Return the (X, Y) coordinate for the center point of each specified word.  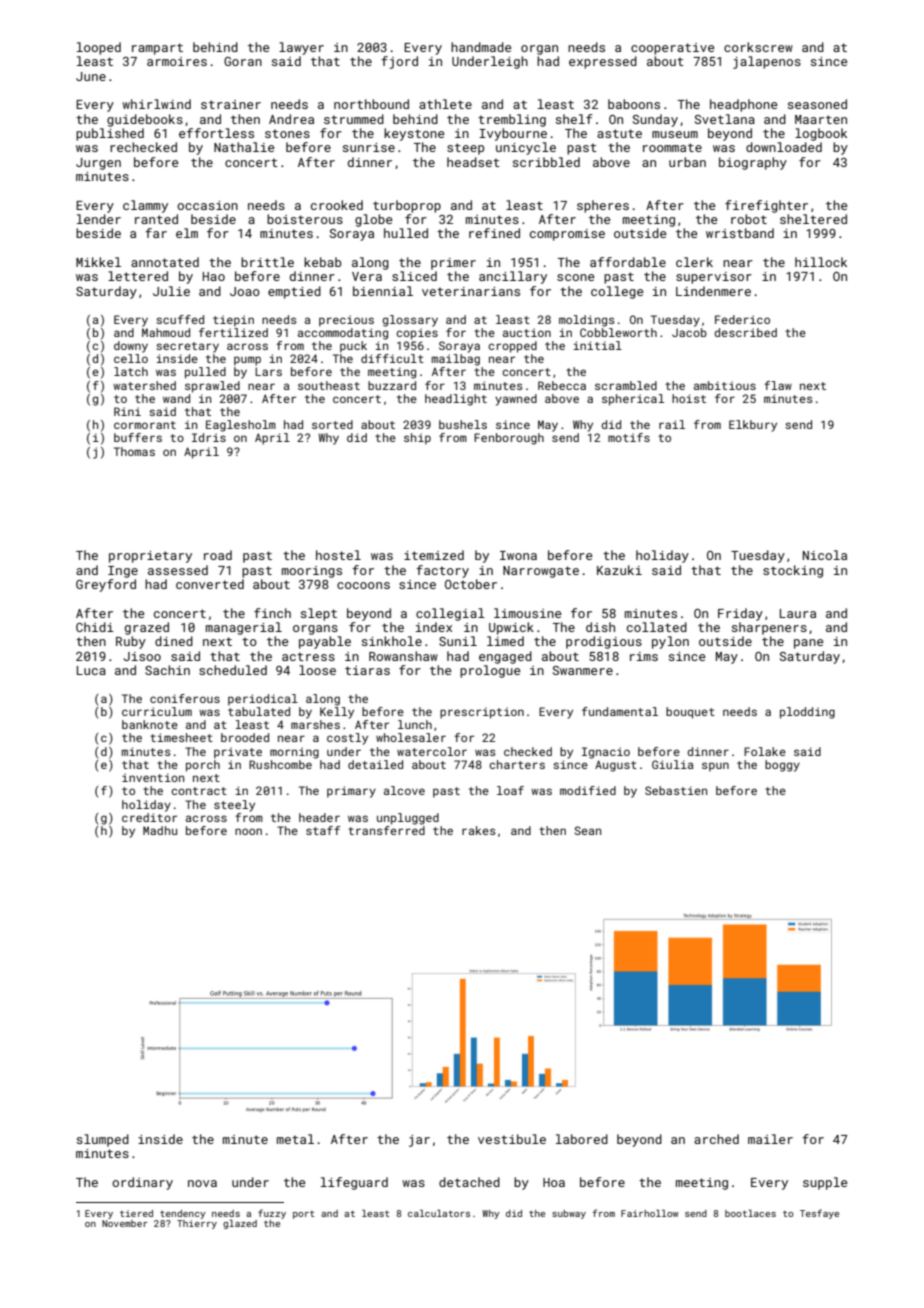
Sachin (167, 670)
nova (202, 1183)
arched (716, 1139)
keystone (414, 134)
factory (442, 571)
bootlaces (750, 1213)
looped (99, 48)
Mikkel (98, 262)
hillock (821, 262)
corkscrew (758, 47)
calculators (439, 1213)
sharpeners (769, 628)
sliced (414, 276)
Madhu (160, 830)
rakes (479, 830)
